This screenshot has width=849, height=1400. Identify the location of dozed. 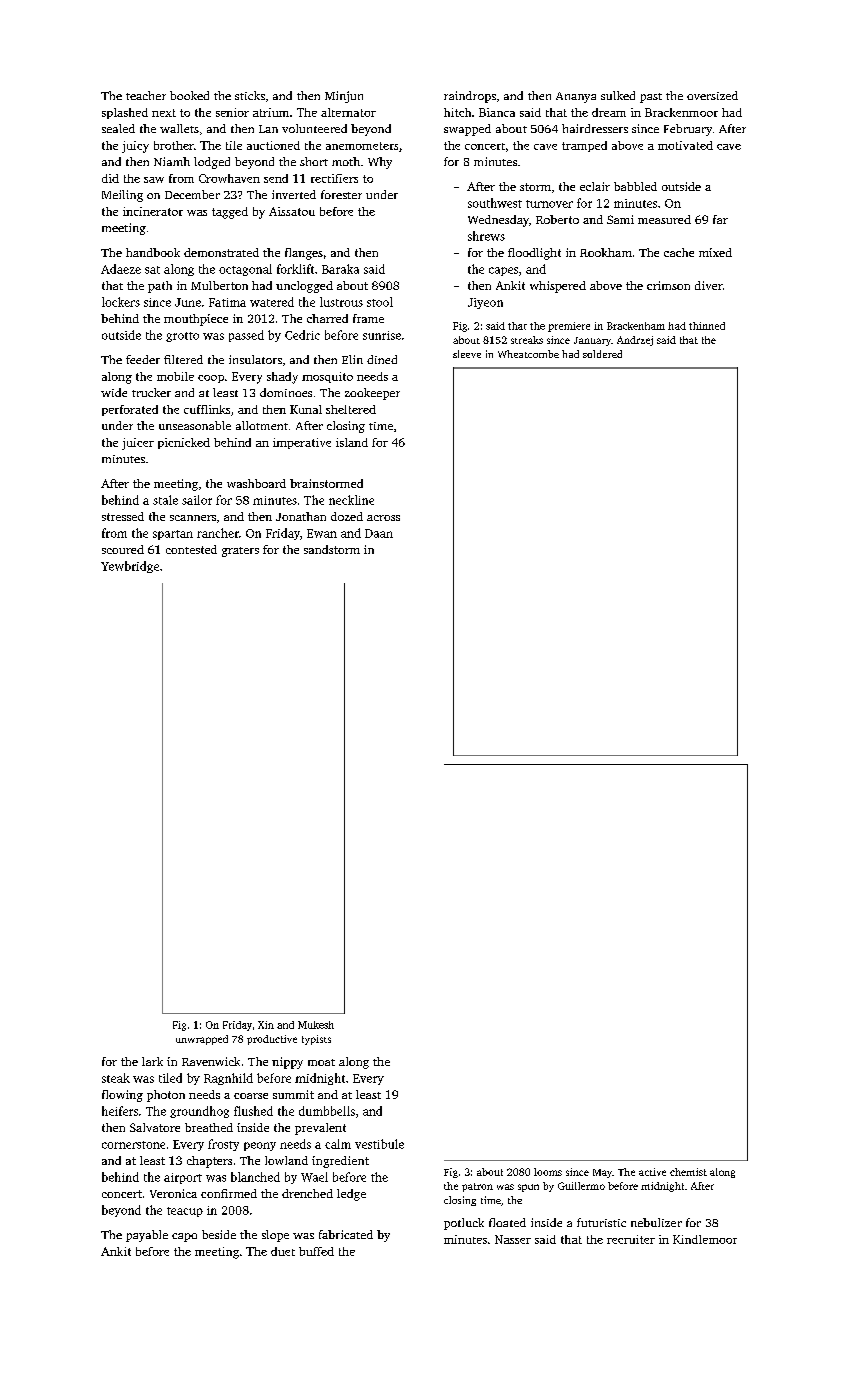
(347, 516).
